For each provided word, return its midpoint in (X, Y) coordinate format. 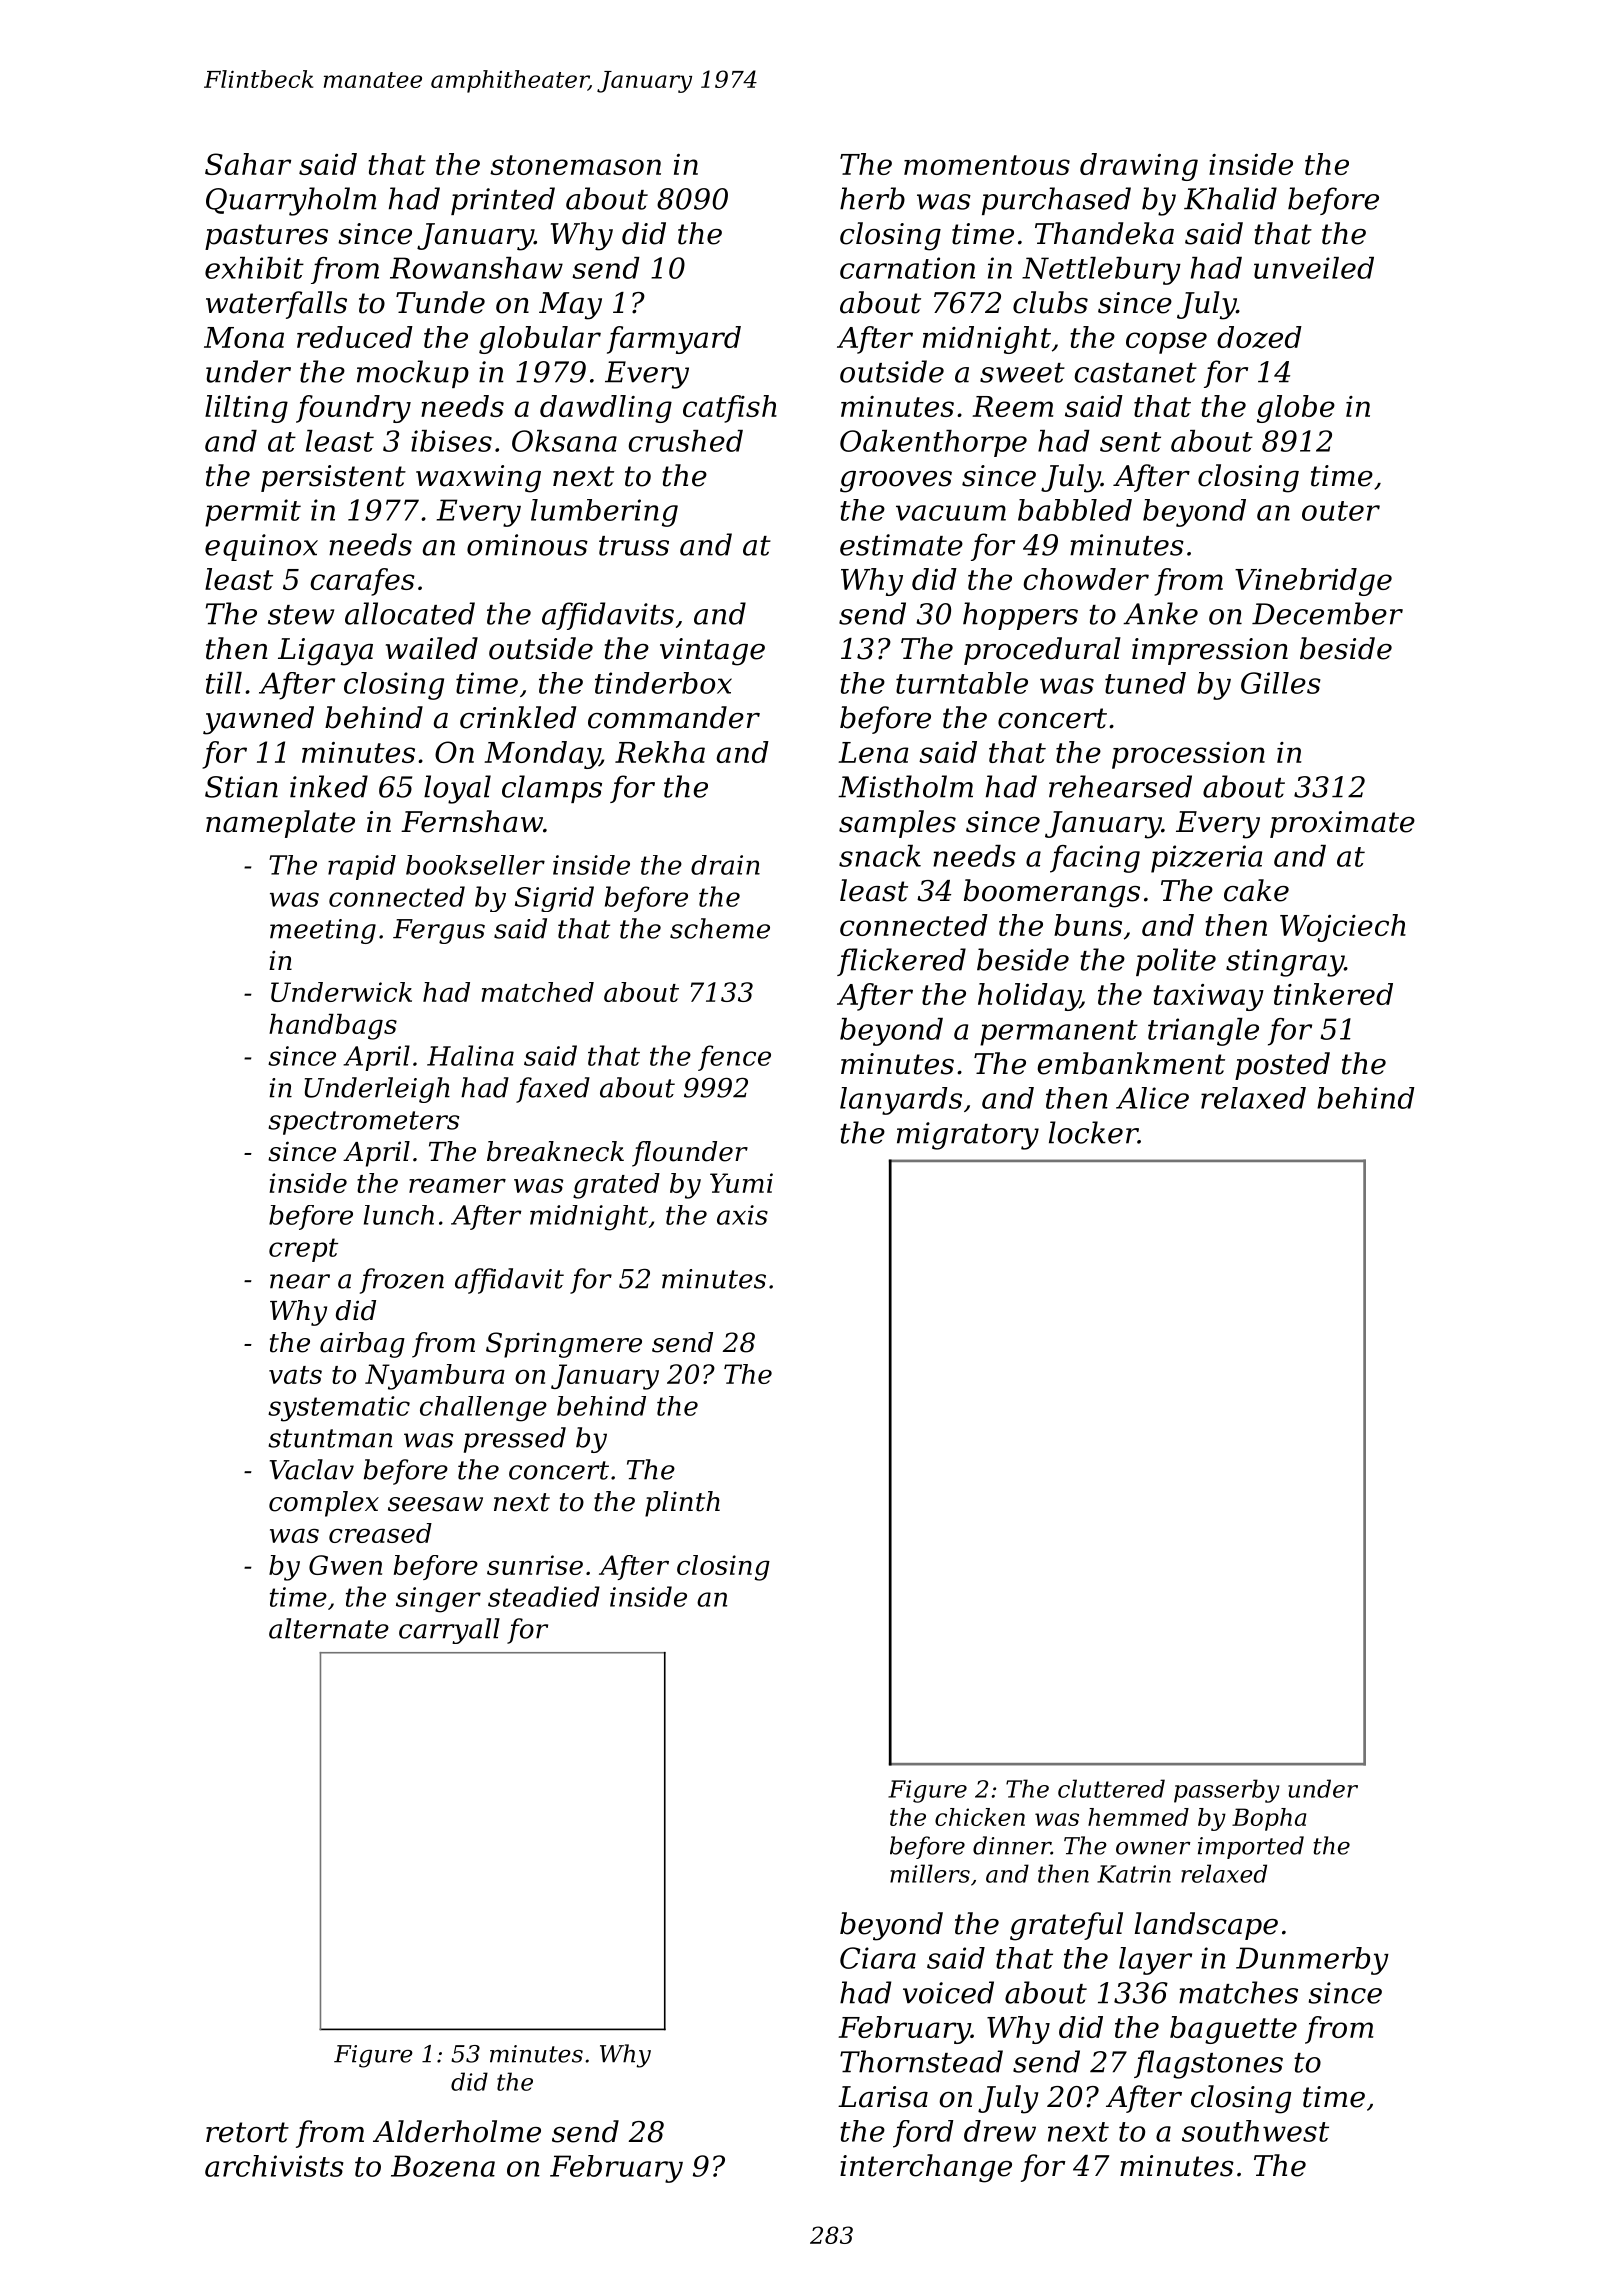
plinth (682, 1504)
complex (324, 1504)
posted (1282, 1066)
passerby (1227, 1791)
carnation (907, 268)
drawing (1139, 167)
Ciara (878, 1958)
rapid (362, 867)
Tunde (440, 302)
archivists (274, 2166)
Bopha (1269, 1819)
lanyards (901, 1101)
